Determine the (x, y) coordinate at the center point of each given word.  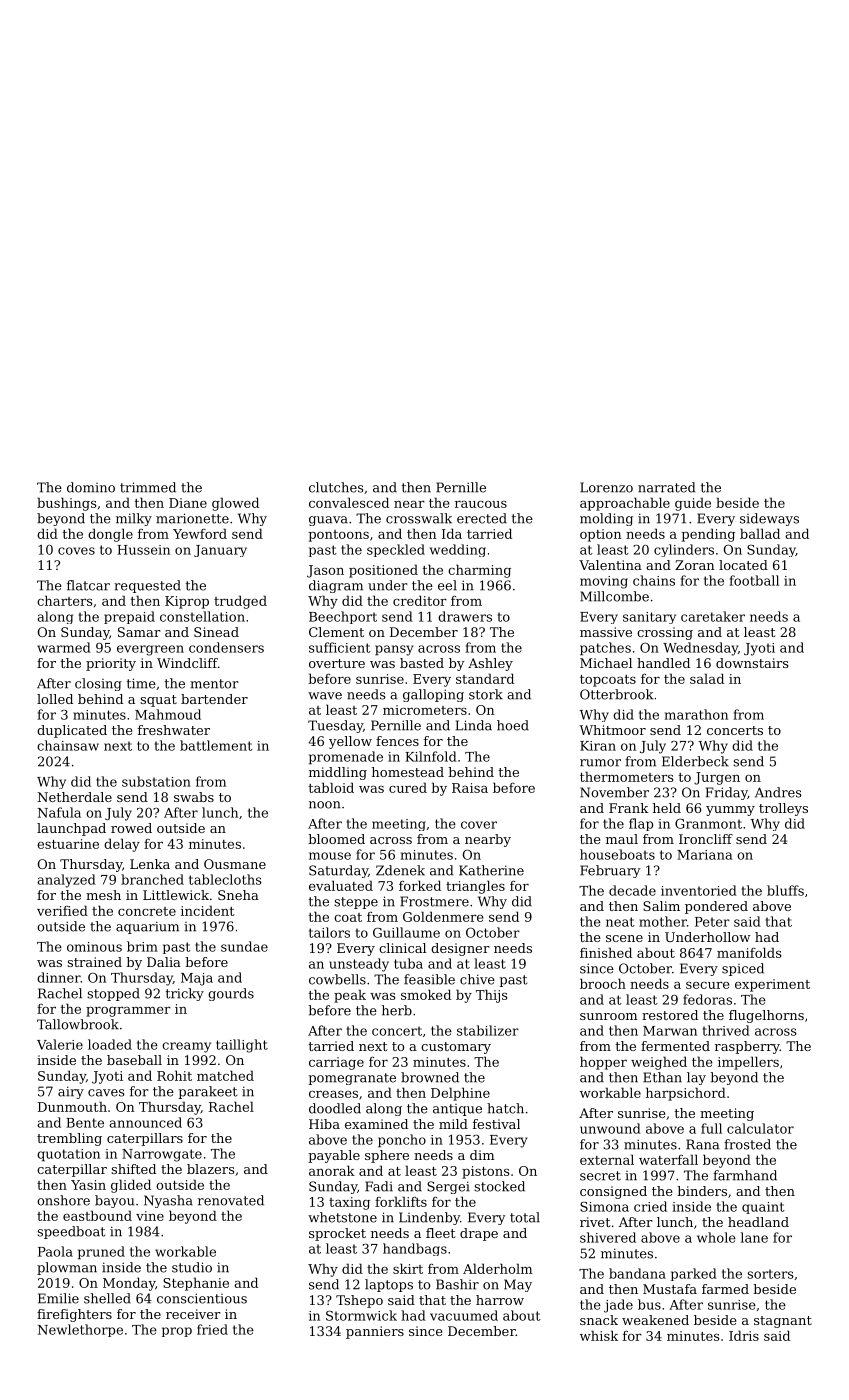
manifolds (749, 952)
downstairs (752, 663)
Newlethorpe (80, 1330)
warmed (64, 647)
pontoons (339, 536)
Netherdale (75, 797)
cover (479, 825)
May (518, 1285)
